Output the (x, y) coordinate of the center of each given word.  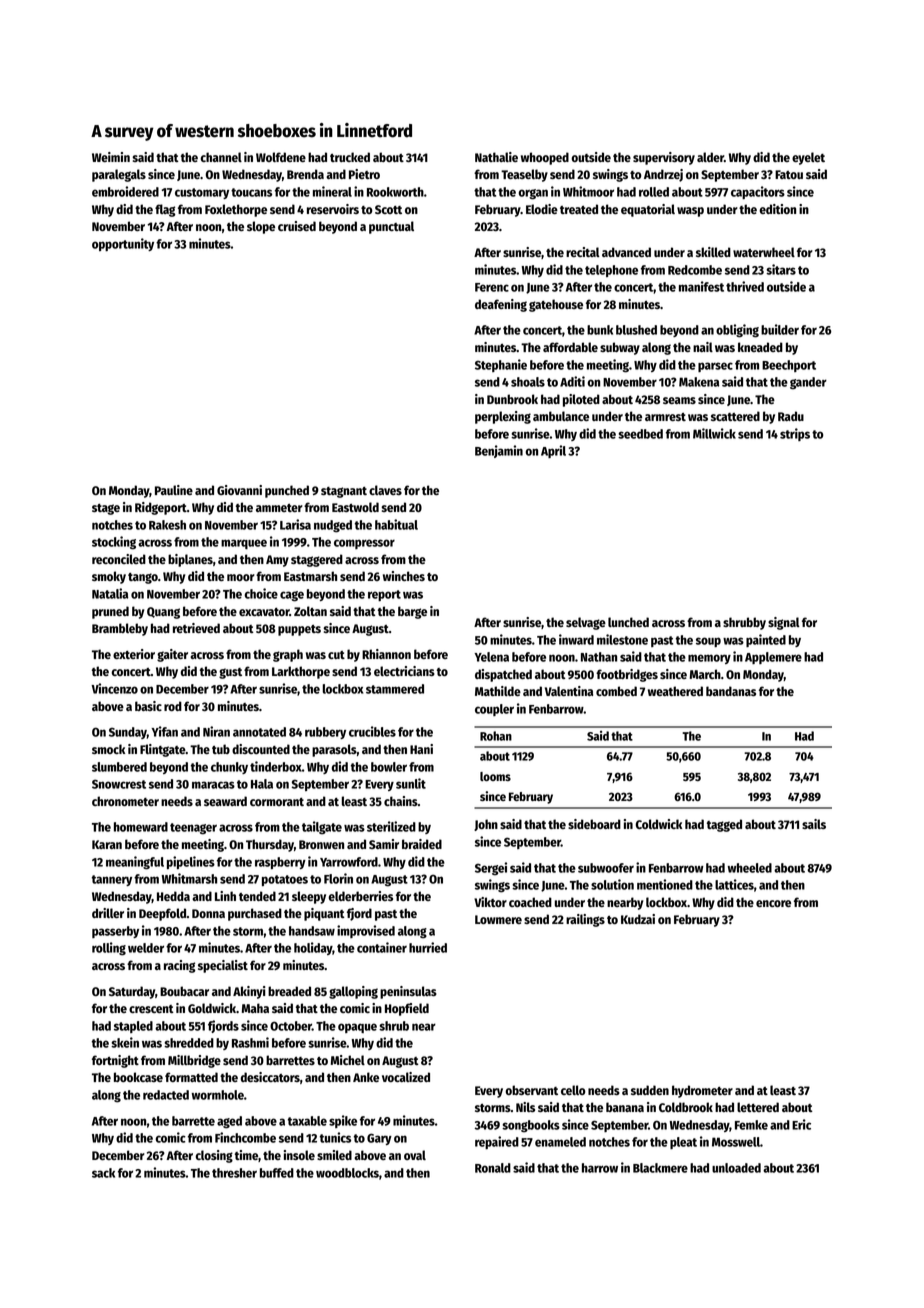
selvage (586, 623)
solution (612, 884)
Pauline (174, 490)
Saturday (132, 992)
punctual (391, 227)
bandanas (731, 691)
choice (261, 593)
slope (261, 227)
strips (795, 434)
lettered (758, 1107)
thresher (234, 1173)
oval (415, 1155)
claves (385, 490)
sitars (781, 269)
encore (773, 903)
